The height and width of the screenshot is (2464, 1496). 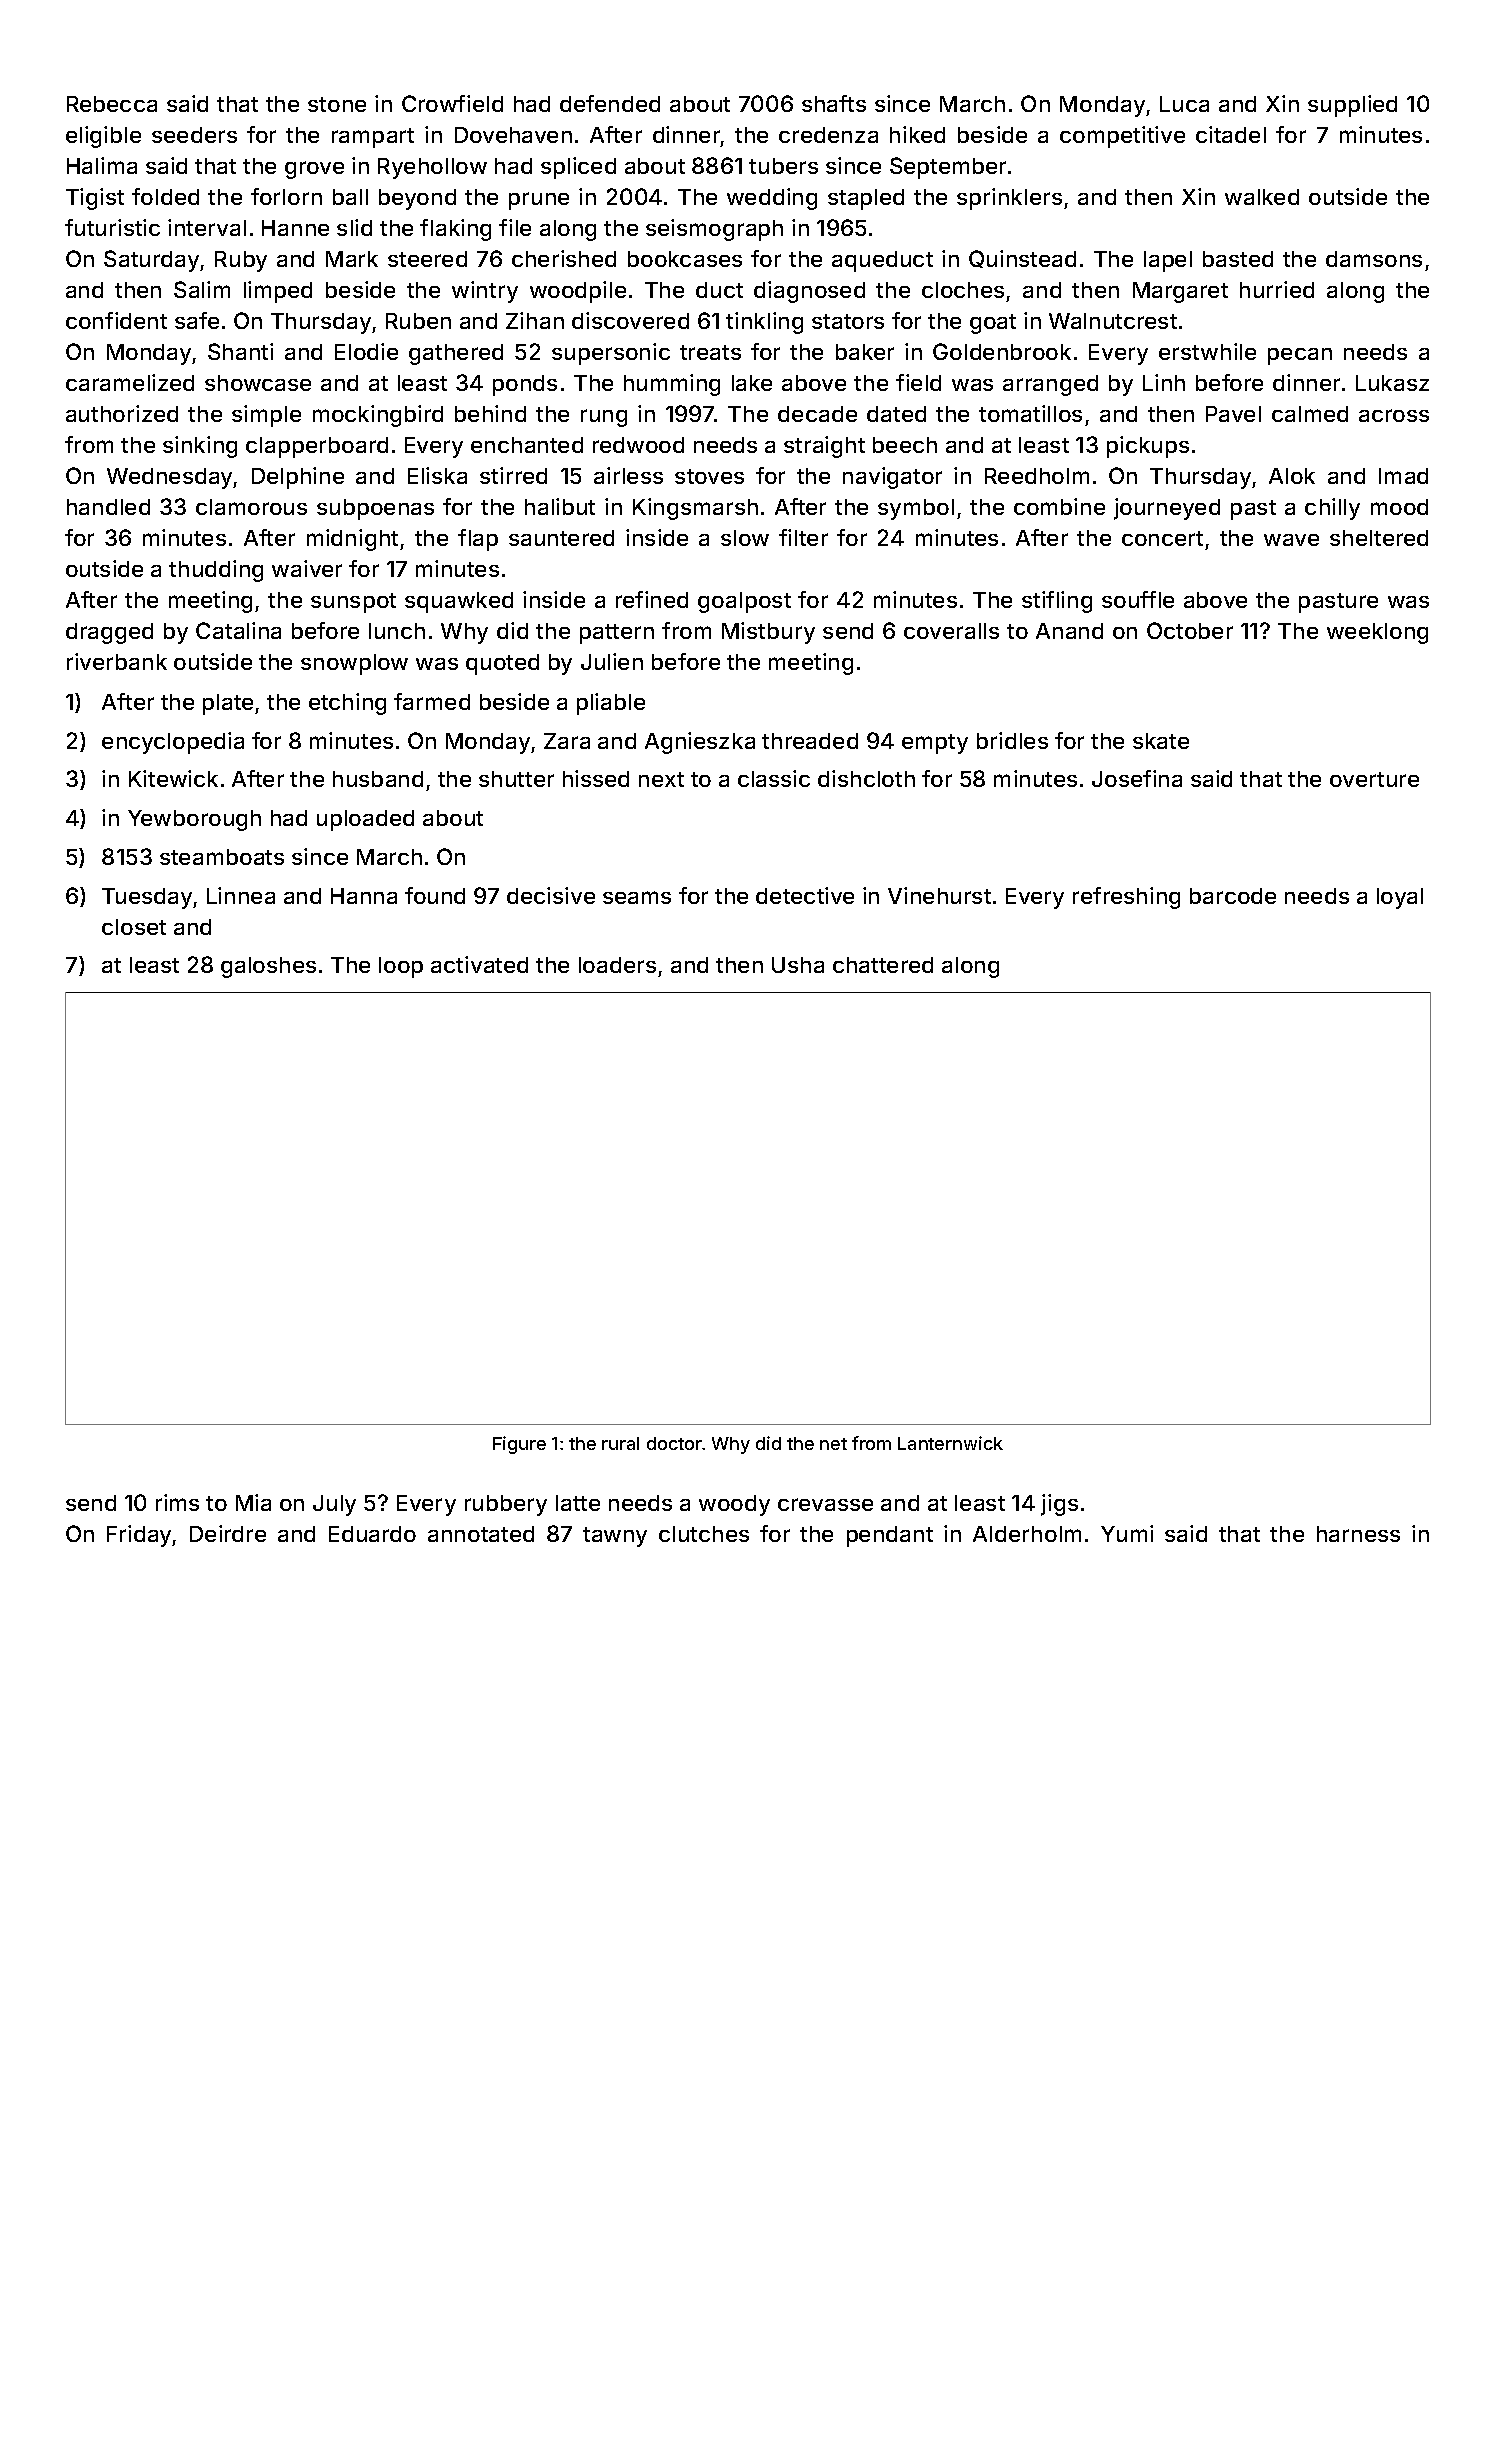 I want to click on beech, so click(x=905, y=445).
